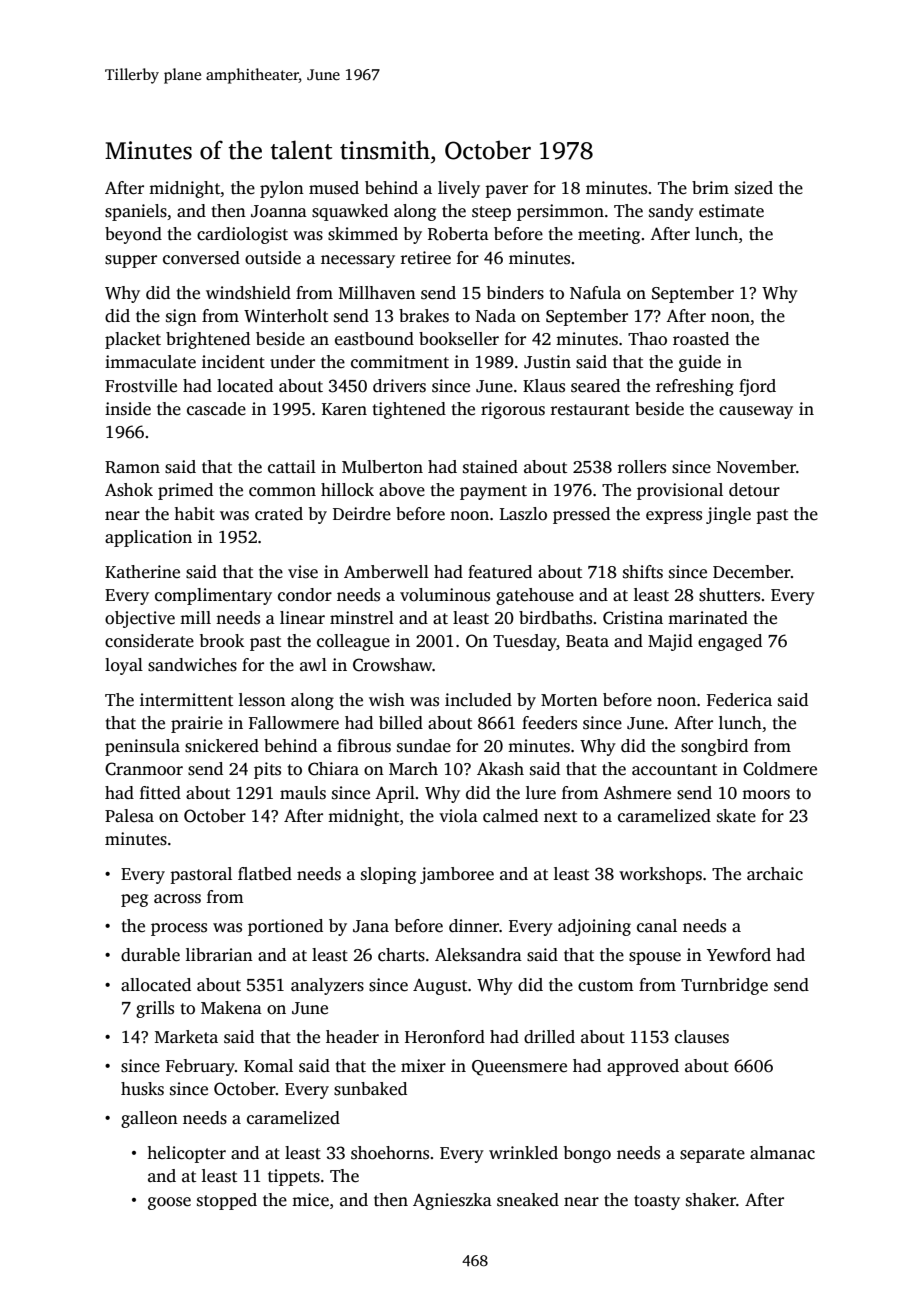 The width and height of the screenshot is (924, 1311). Describe the element at coordinates (169, 1203) in the screenshot. I see `goose` at that location.
